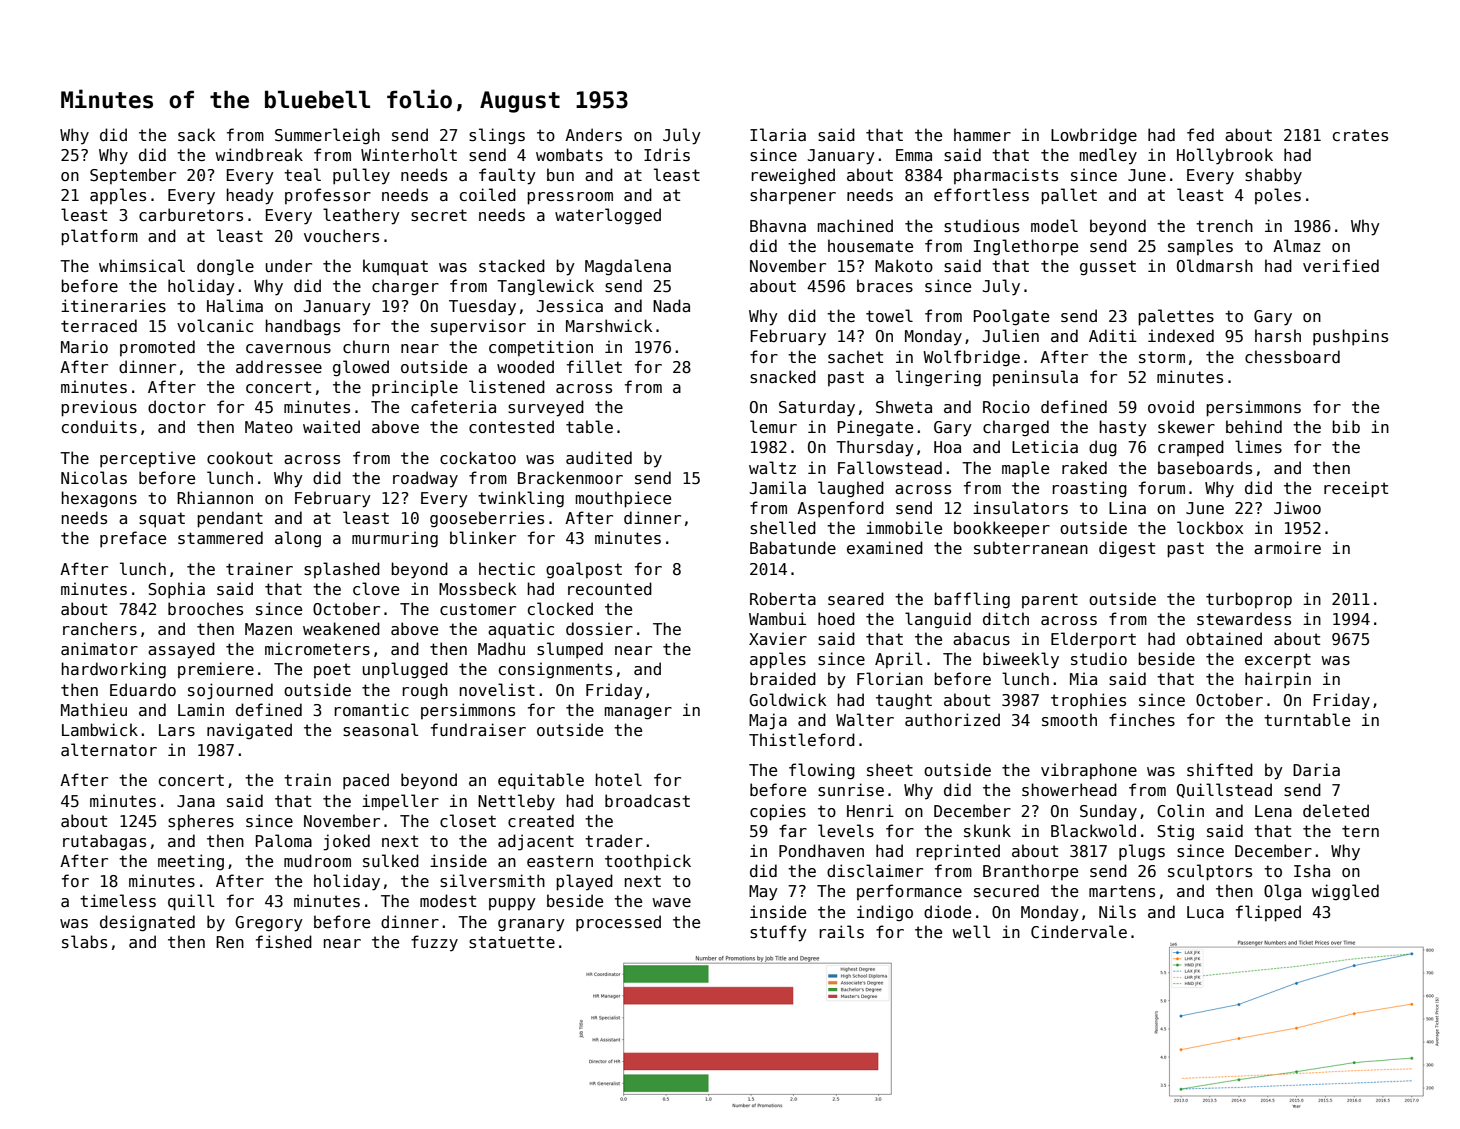  Describe the element at coordinates (196, 135) in the image. I see `sack` at that location.
